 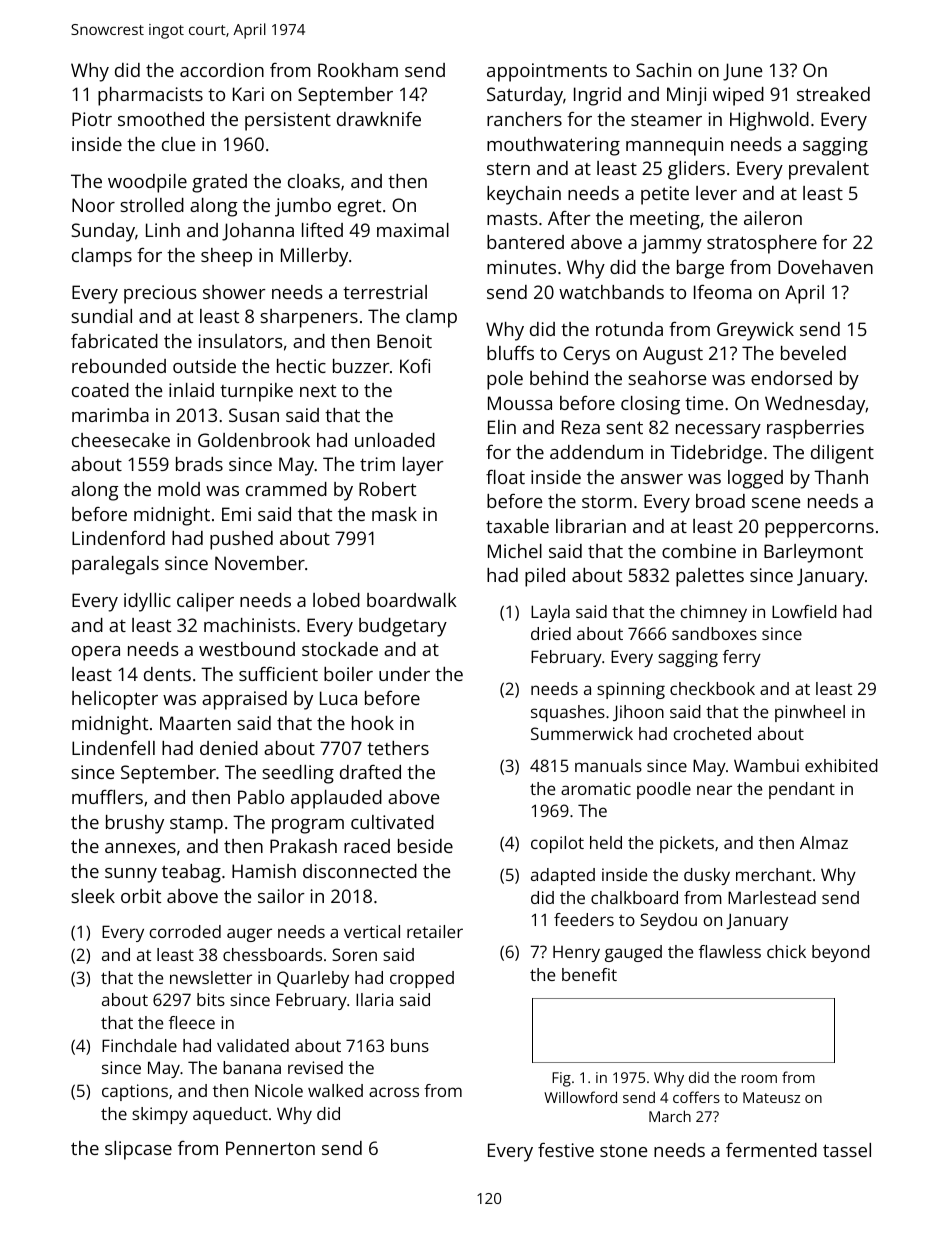 What do you see at coordinates (93, 205) in the screenshot?
I see `Noor` at bounding box center [93, 205].
